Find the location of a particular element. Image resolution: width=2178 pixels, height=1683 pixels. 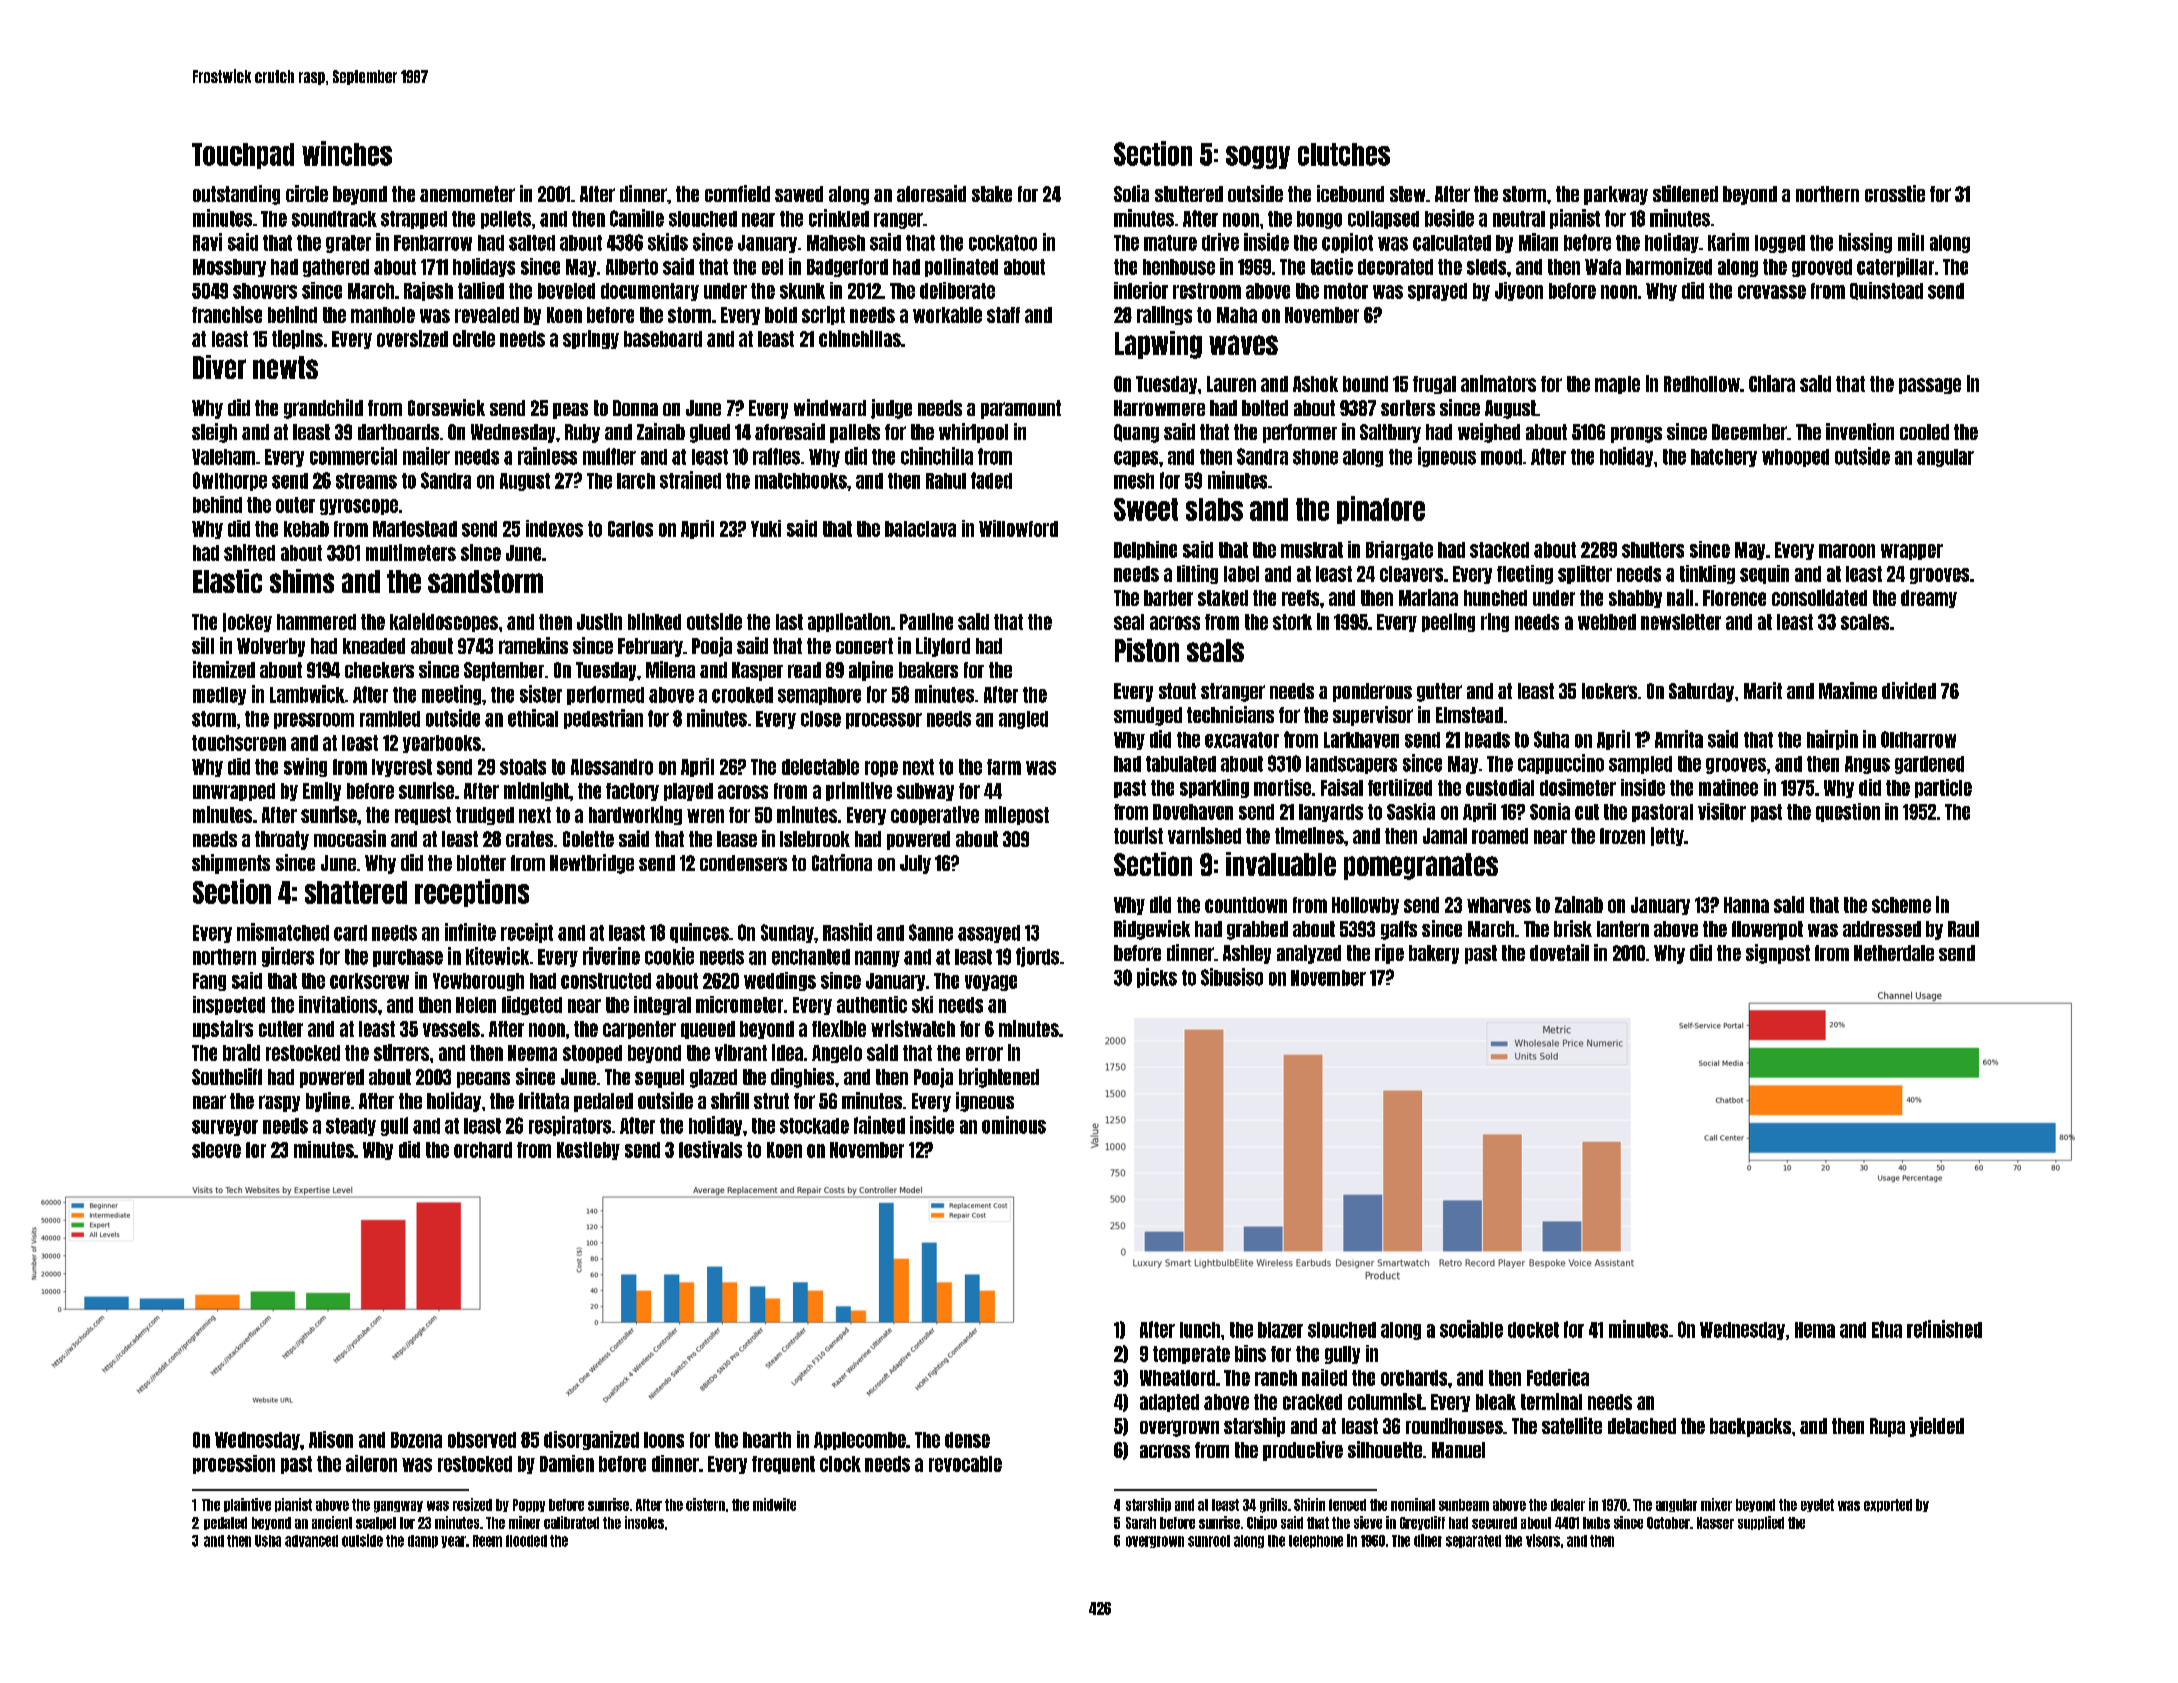

shutters is located at coordinates (1653, 550).
